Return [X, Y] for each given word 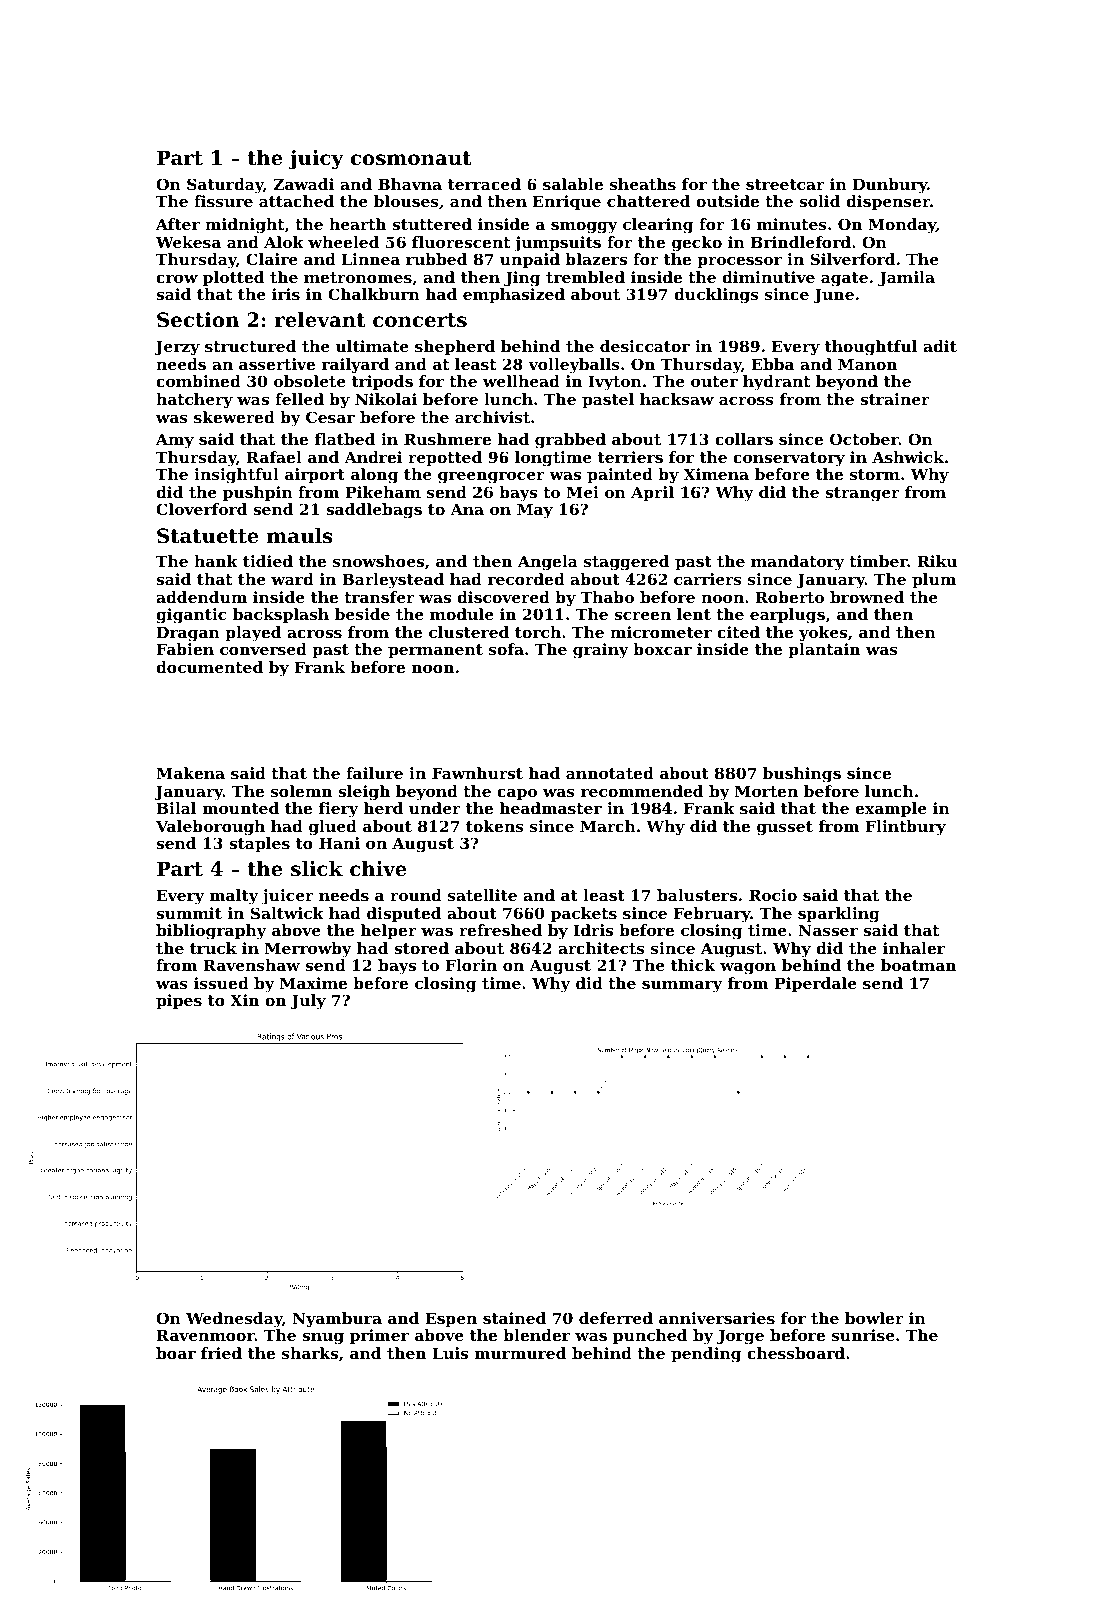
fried [221, 1353]
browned [867, 597]
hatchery [194, 401]
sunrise [863, 1335]
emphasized [514, 295]
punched [650, 1336]
